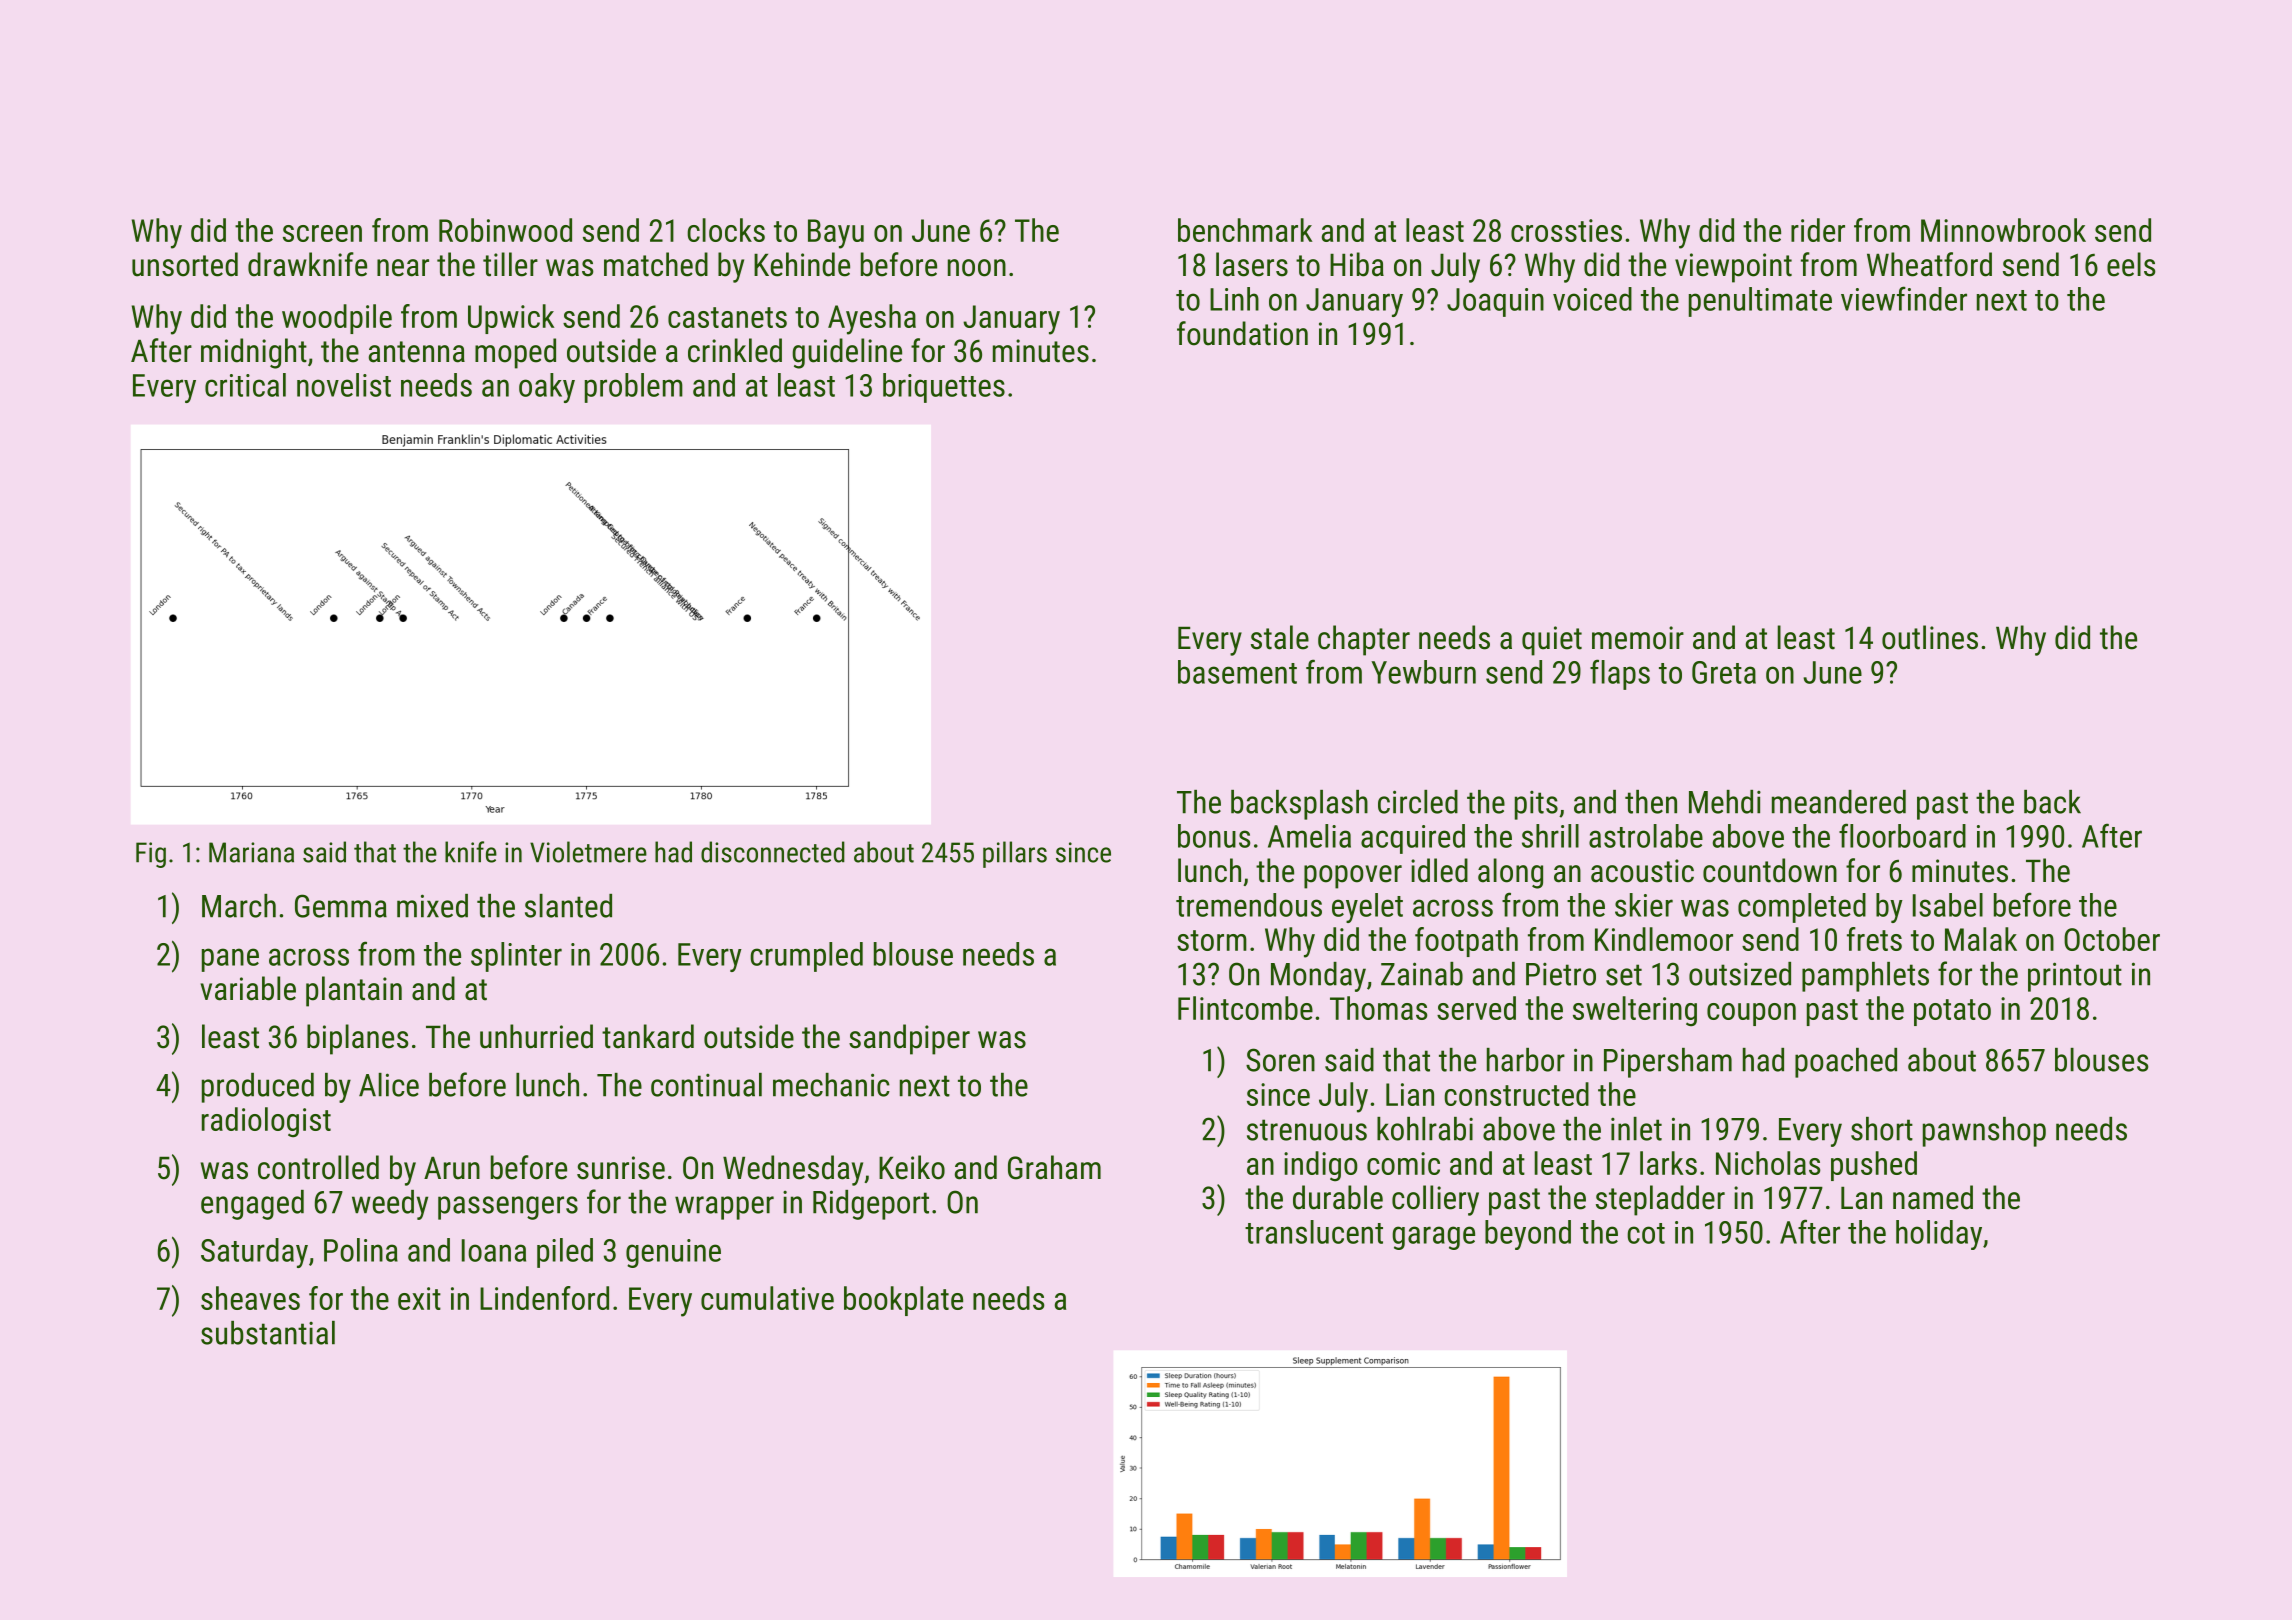 The height and width of the screenshot is (1620, 2292). Describe the element at coordinates (251, 852) in the screenshot. I see `Mariana` at that location.
